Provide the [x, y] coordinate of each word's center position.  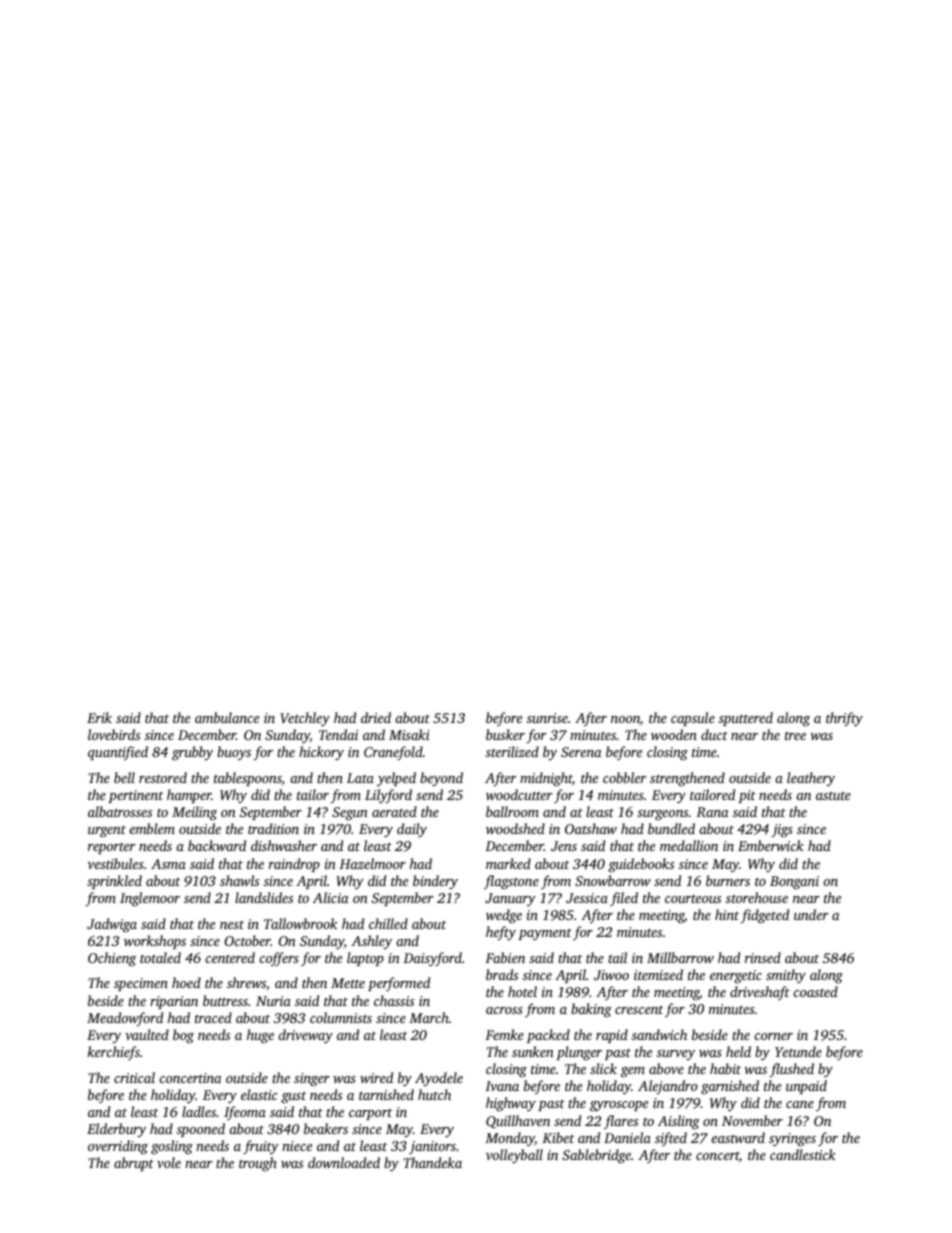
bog [183, 1036]
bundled [671, 828]
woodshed [515, 828]
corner [773, 1036]
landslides [264, 897]
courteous [693, 899]
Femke [504, 1034]
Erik [99, 717]
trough [258, 1164]
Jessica [587, 898]
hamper [189, 796]
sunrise [547, 718]
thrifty [844, 719]
